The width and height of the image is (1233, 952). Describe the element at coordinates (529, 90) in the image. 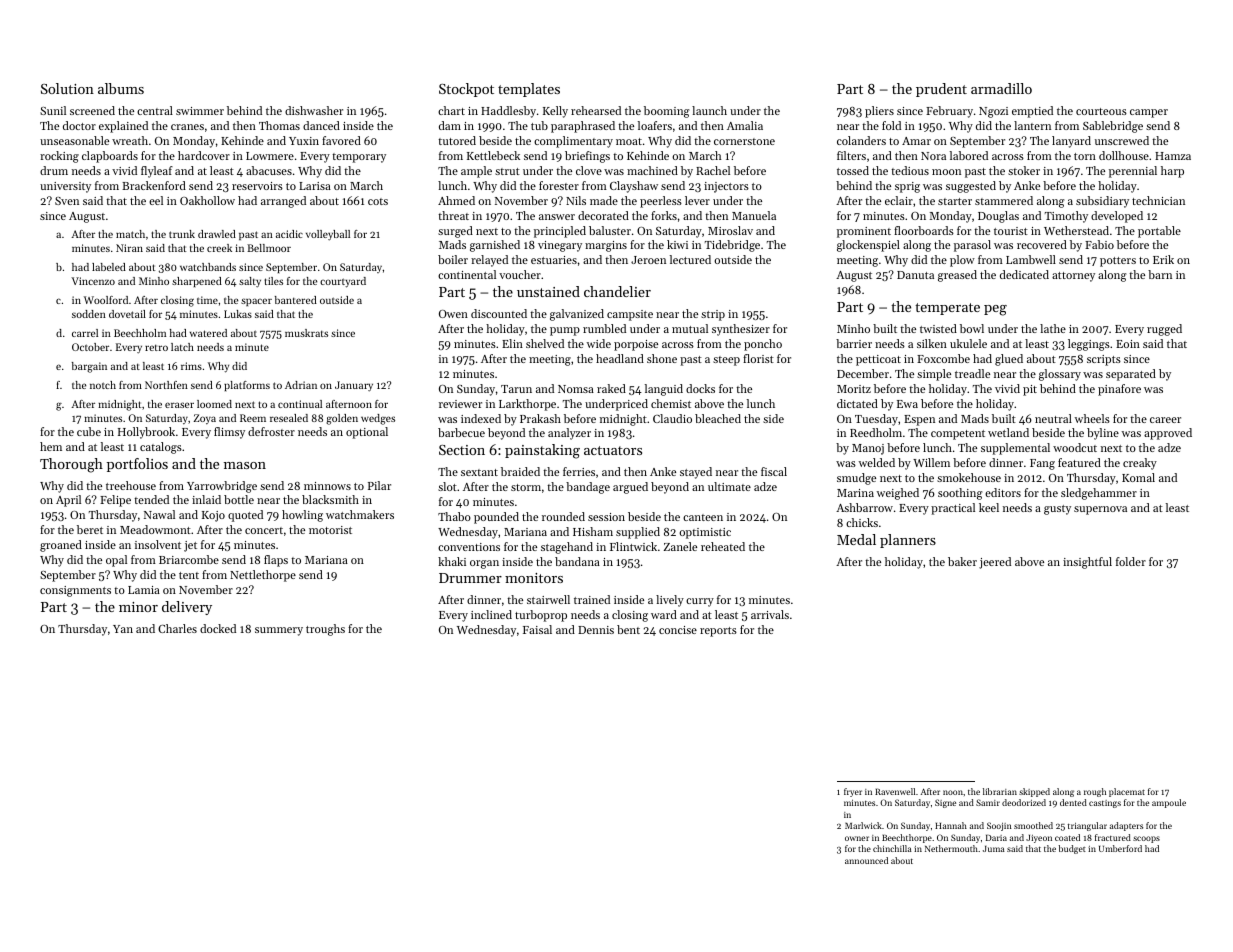

I see `templates` at that location.
